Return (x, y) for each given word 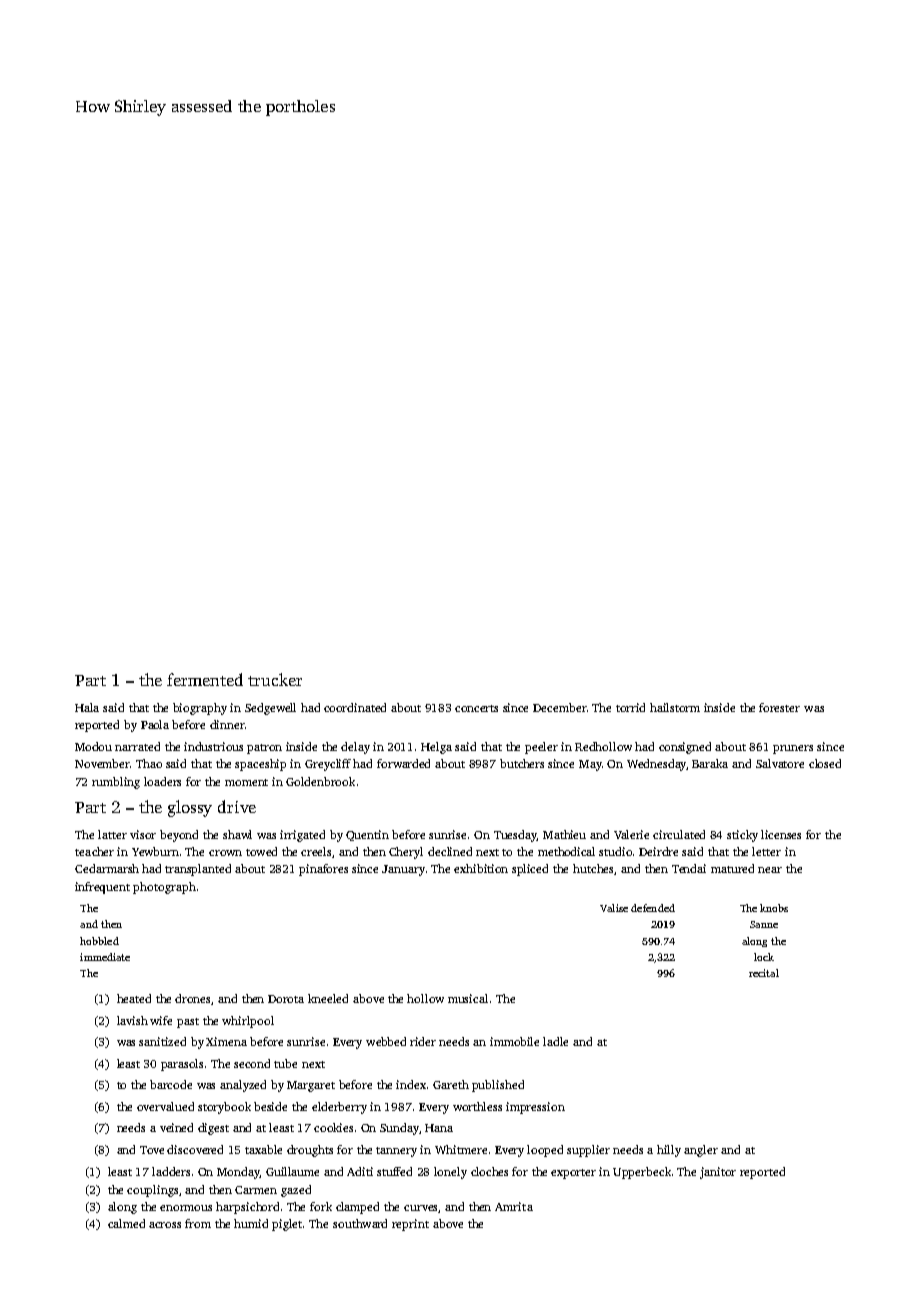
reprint (410, 1225)
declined (450, 851)
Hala (87, 707)
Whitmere (461, 1149)
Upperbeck (642, 1173)
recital (764, 973)
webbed (386, 1041)
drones (193, 999)
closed (825, 763)
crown (225, 853)
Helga (436, 748)
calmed (126, 1223)
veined (176, 1127)
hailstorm (675, 707)
